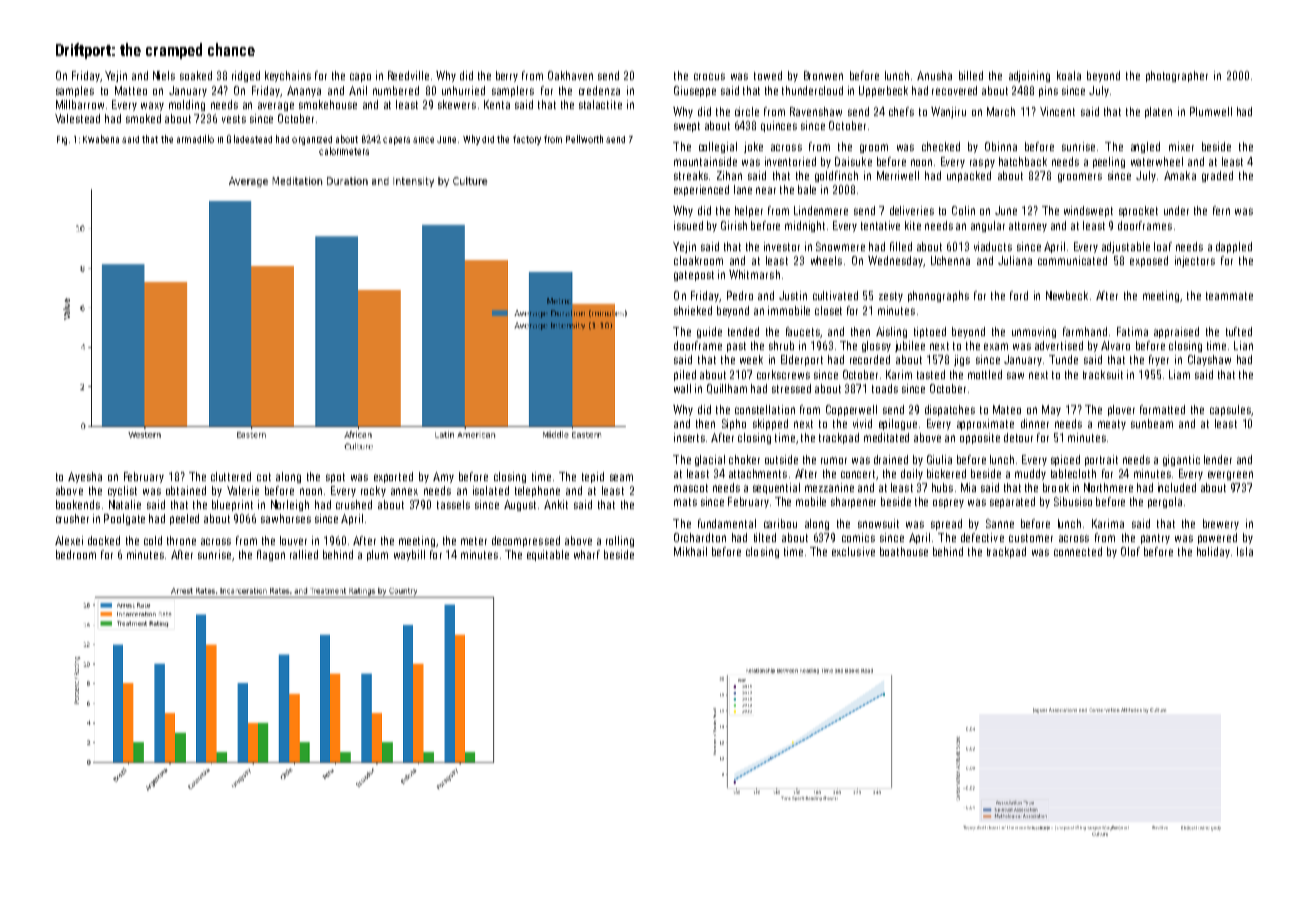  What do you see at coordinates (698, 260) in the image?
I see `cloakroom` at bounding box center [698, 260].
